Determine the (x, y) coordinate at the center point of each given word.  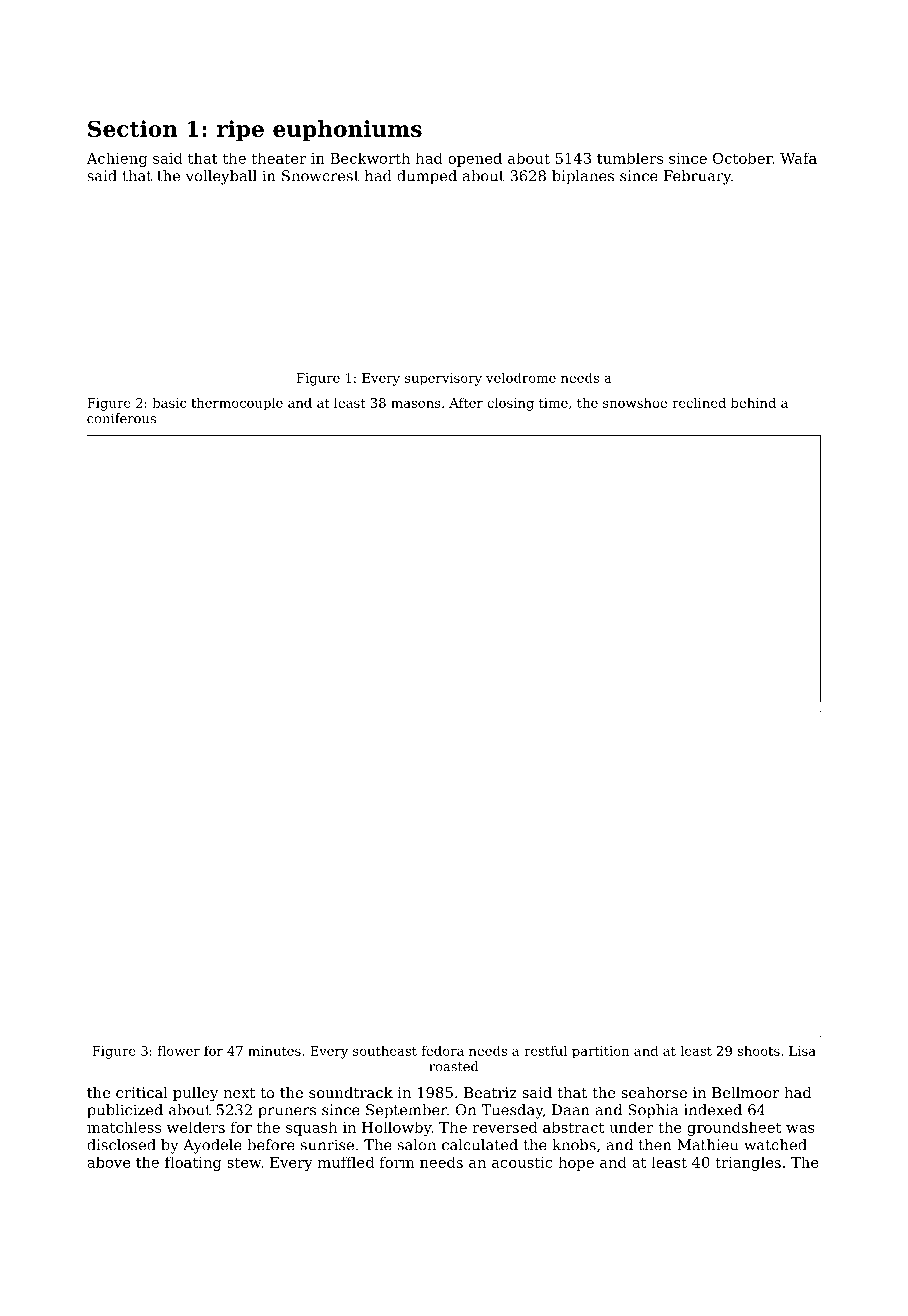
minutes (274, 1051)
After (466, 403)
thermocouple (237, 404)
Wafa (798, 158)
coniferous (121, 418)
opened (475, 159)
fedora (443, 1050)
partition (600, 1052)
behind (753, 402)
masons (416, 404)
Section (133, 128)
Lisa (802, 1051)
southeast (385, 1050)
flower (179, 1050)
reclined (699, 402)
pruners (287, 1113)
